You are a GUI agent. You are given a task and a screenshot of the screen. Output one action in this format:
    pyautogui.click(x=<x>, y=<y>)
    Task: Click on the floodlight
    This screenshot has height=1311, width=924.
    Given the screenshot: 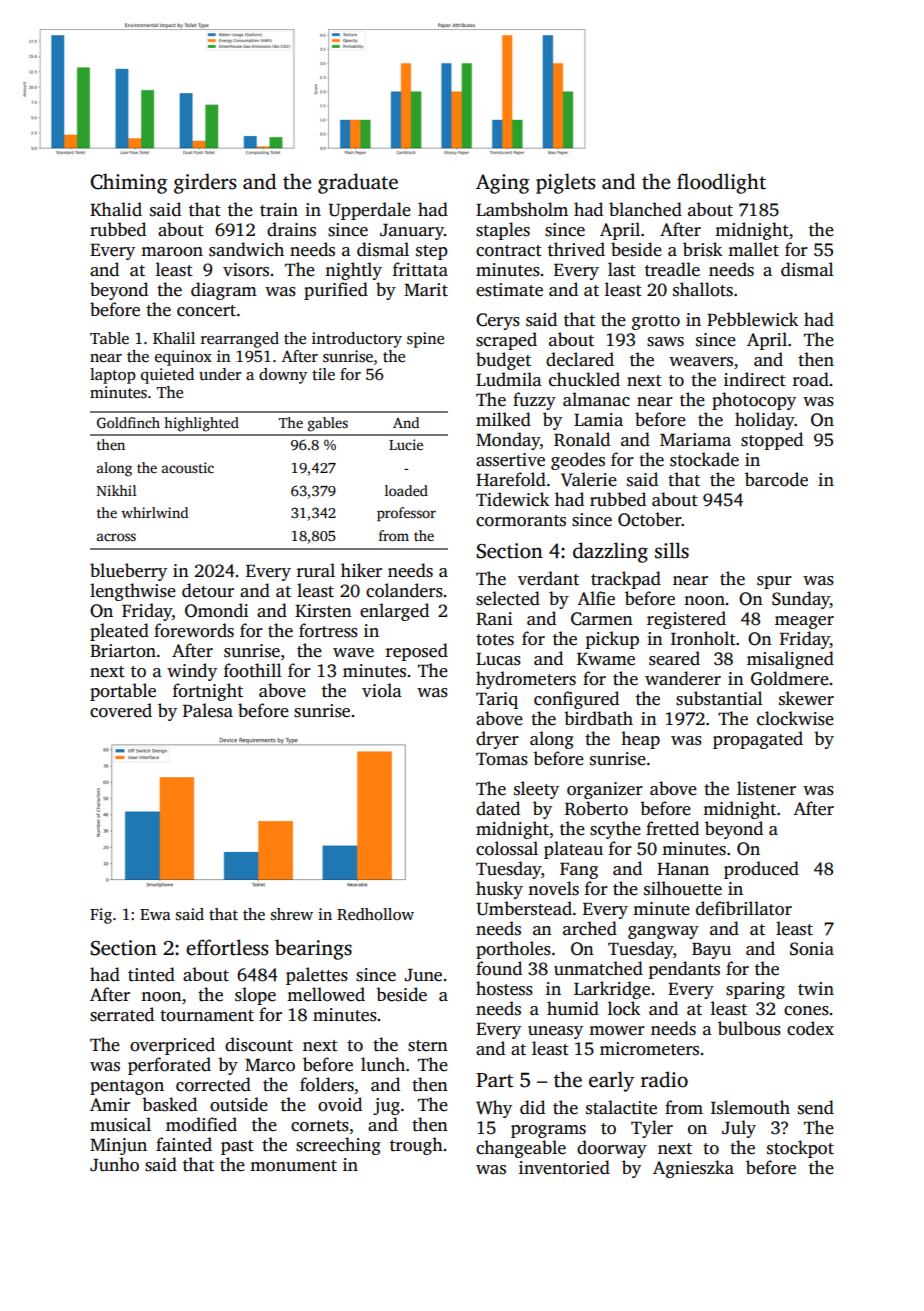 What is the action you would take?
    pyautogui.click(x=721, y=183)
